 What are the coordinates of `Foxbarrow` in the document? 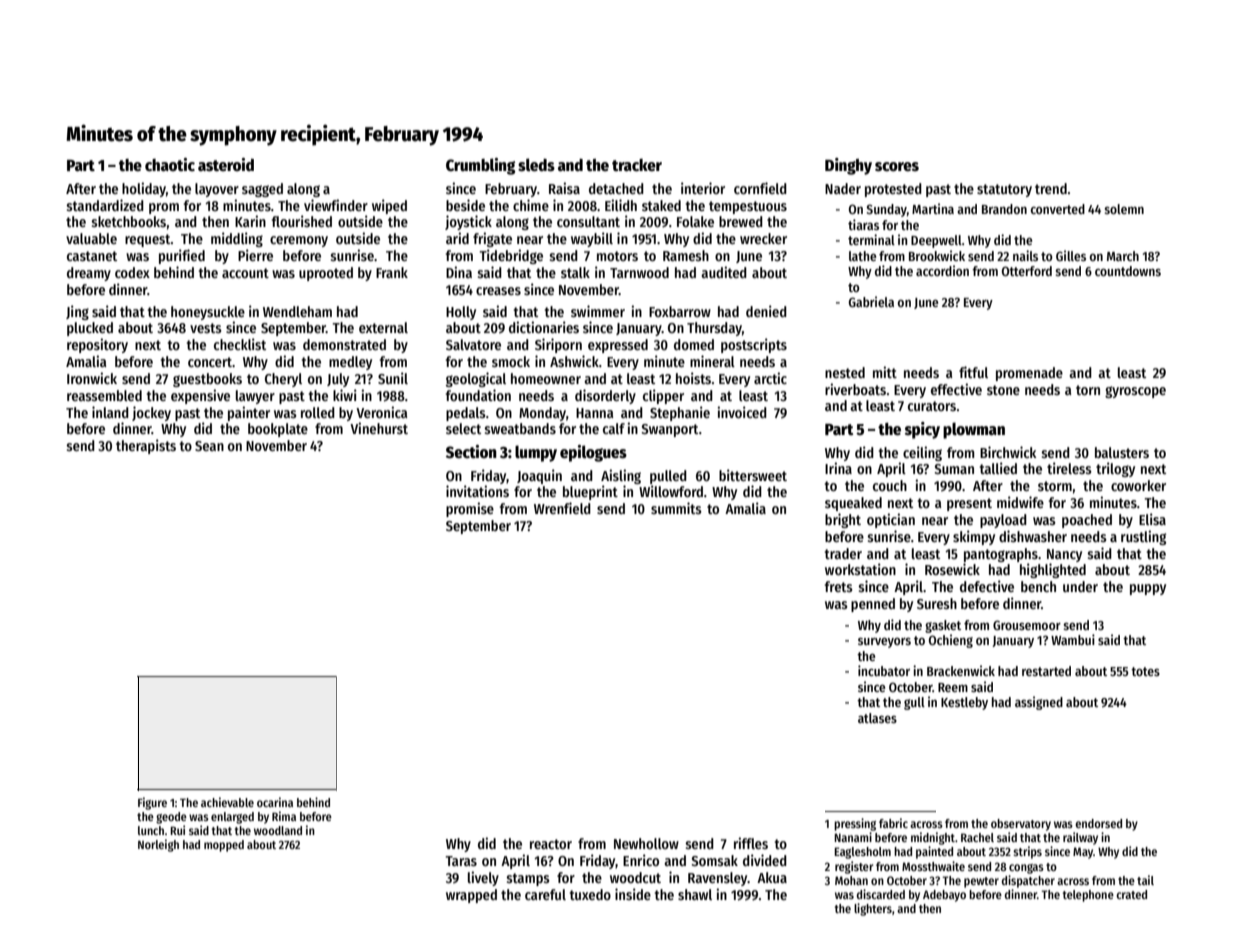 It's located at (680, 311).
